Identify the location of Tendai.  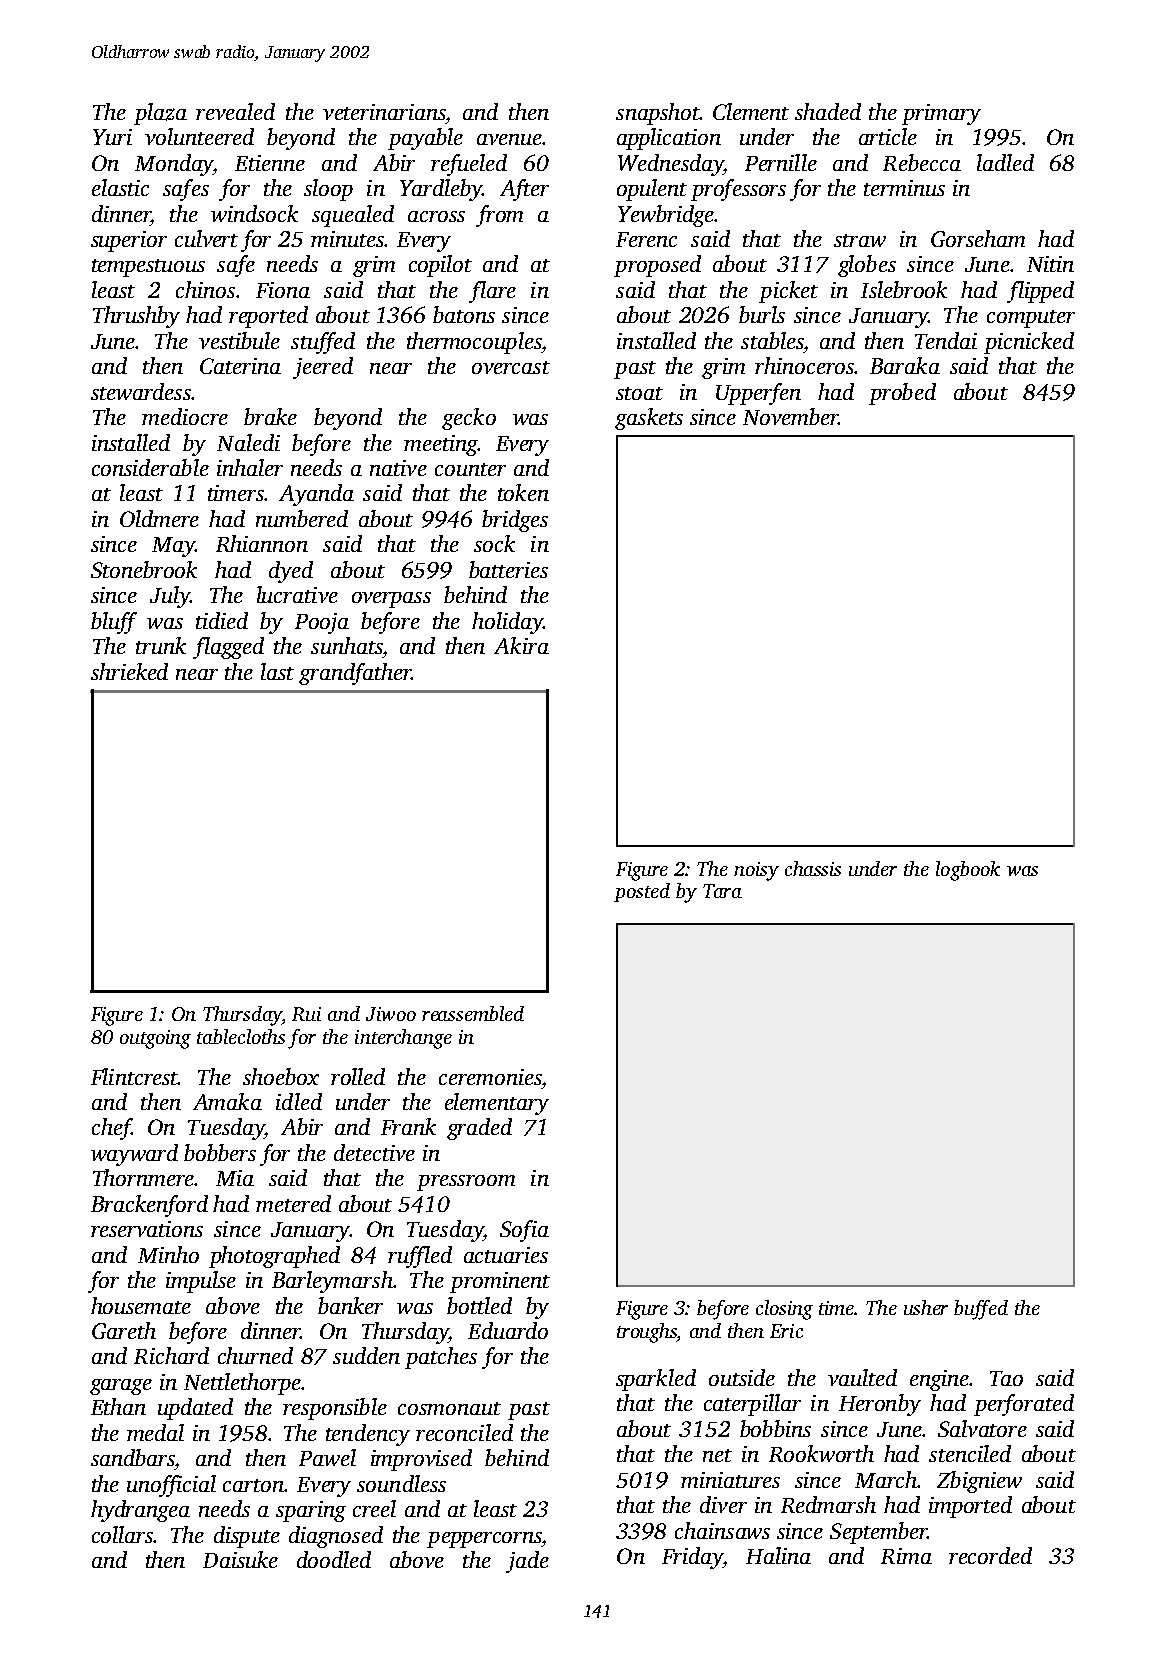
(946, 340).
